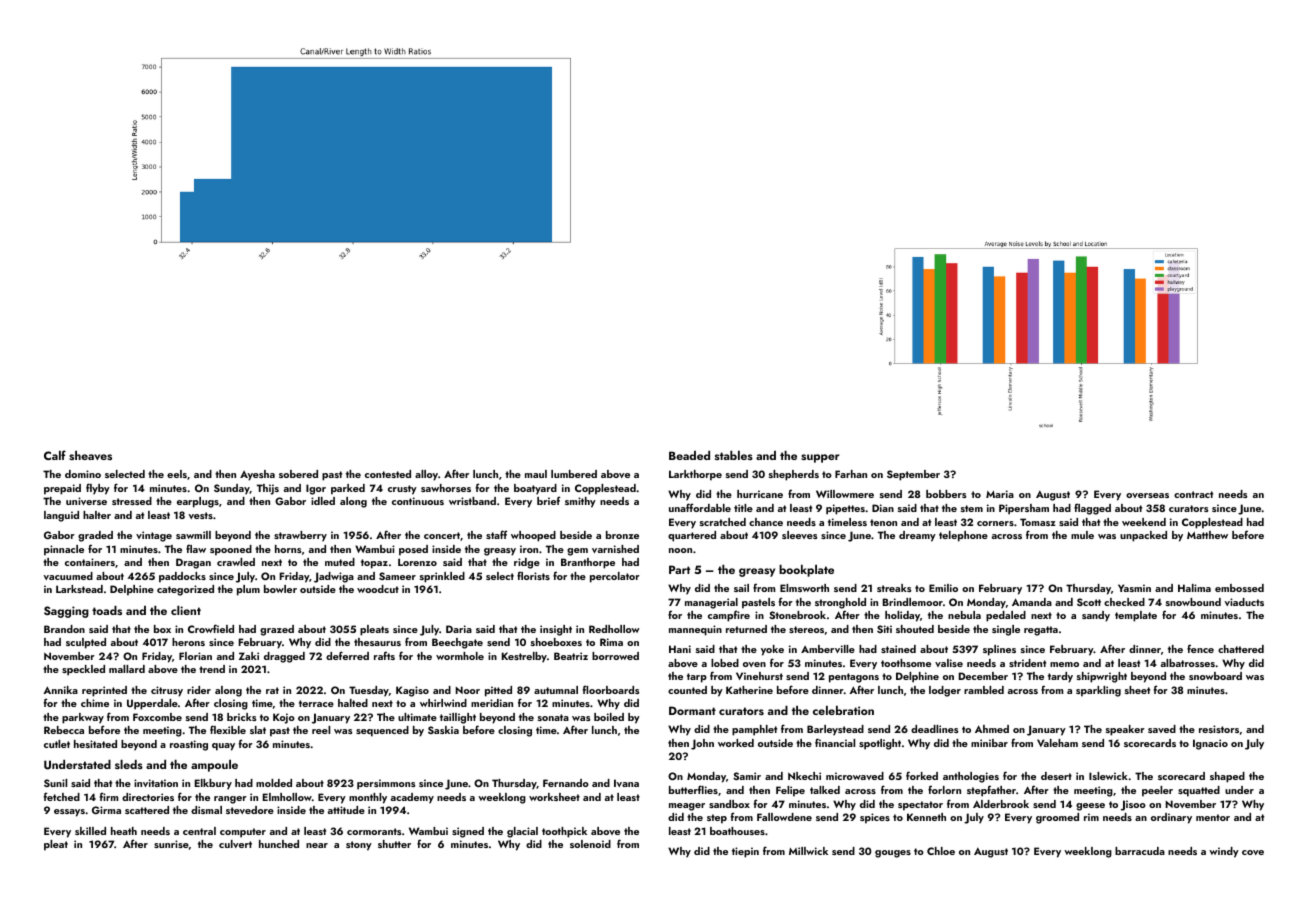  I want to click on sunrise, so click(171, 844).
